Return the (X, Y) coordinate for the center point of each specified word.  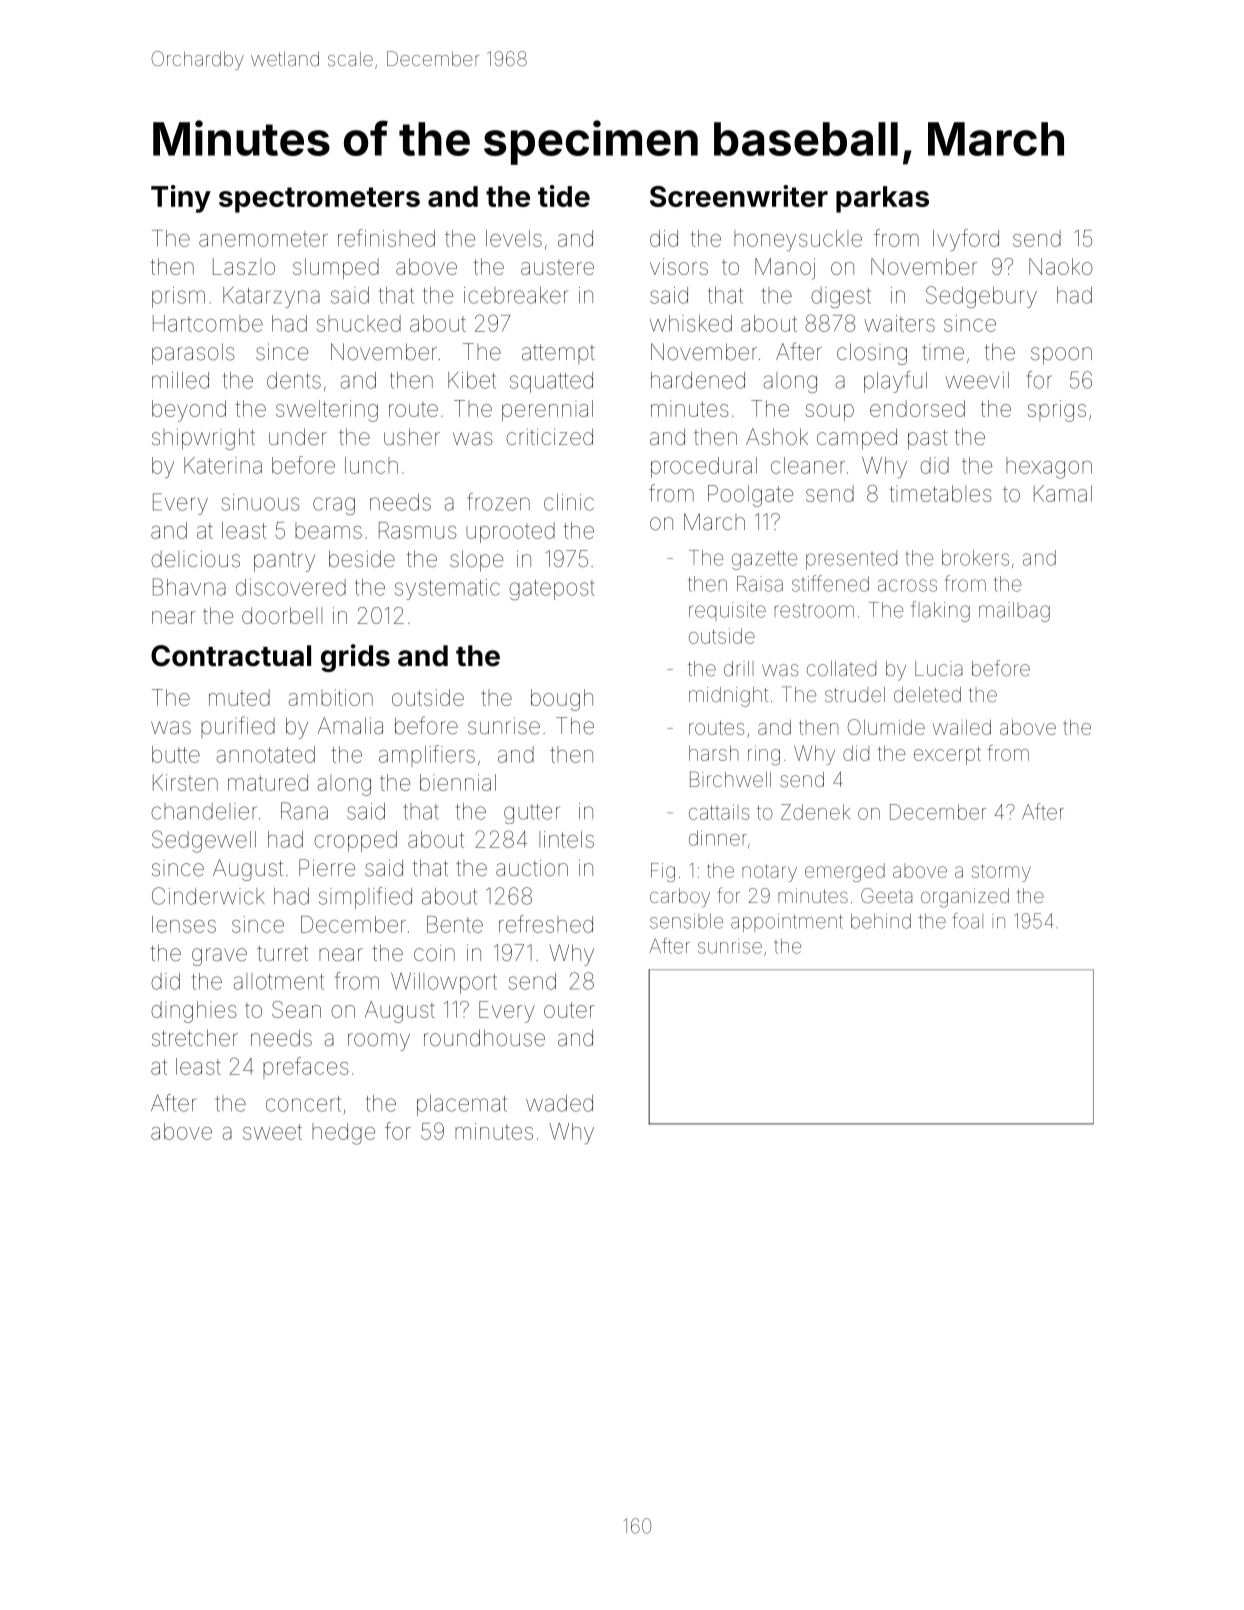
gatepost (551, 590)
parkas (882, 199)
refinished (386, 238)
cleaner (808, 465)
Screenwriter (739, 196)
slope (476, 561)
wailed (962, 727)
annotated (266, 754)
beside (362, 559)
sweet (272, 1132)
